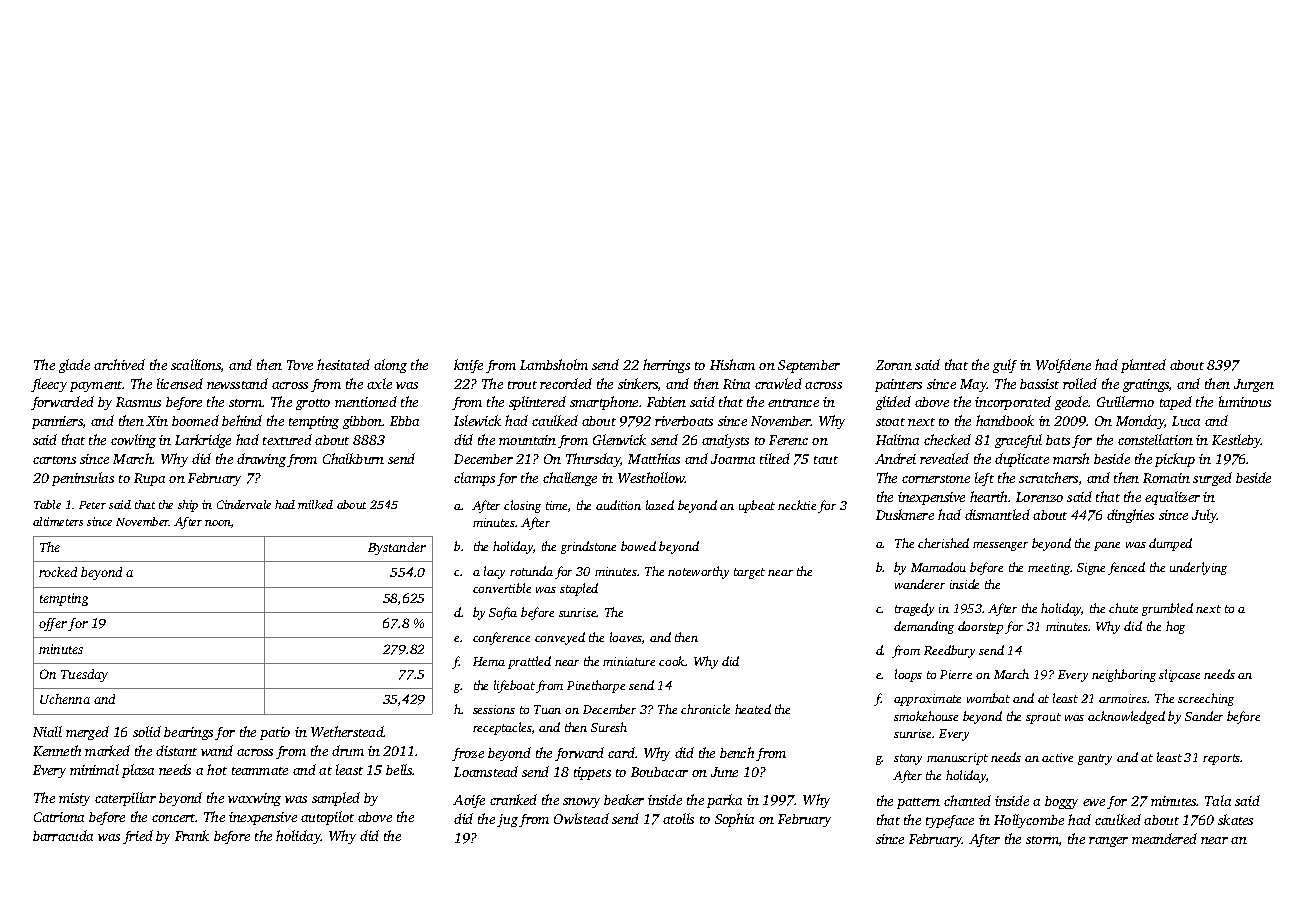  Describe the element at coordinates (1063, 366) in the page. I see `Wolfdene` at that location.
